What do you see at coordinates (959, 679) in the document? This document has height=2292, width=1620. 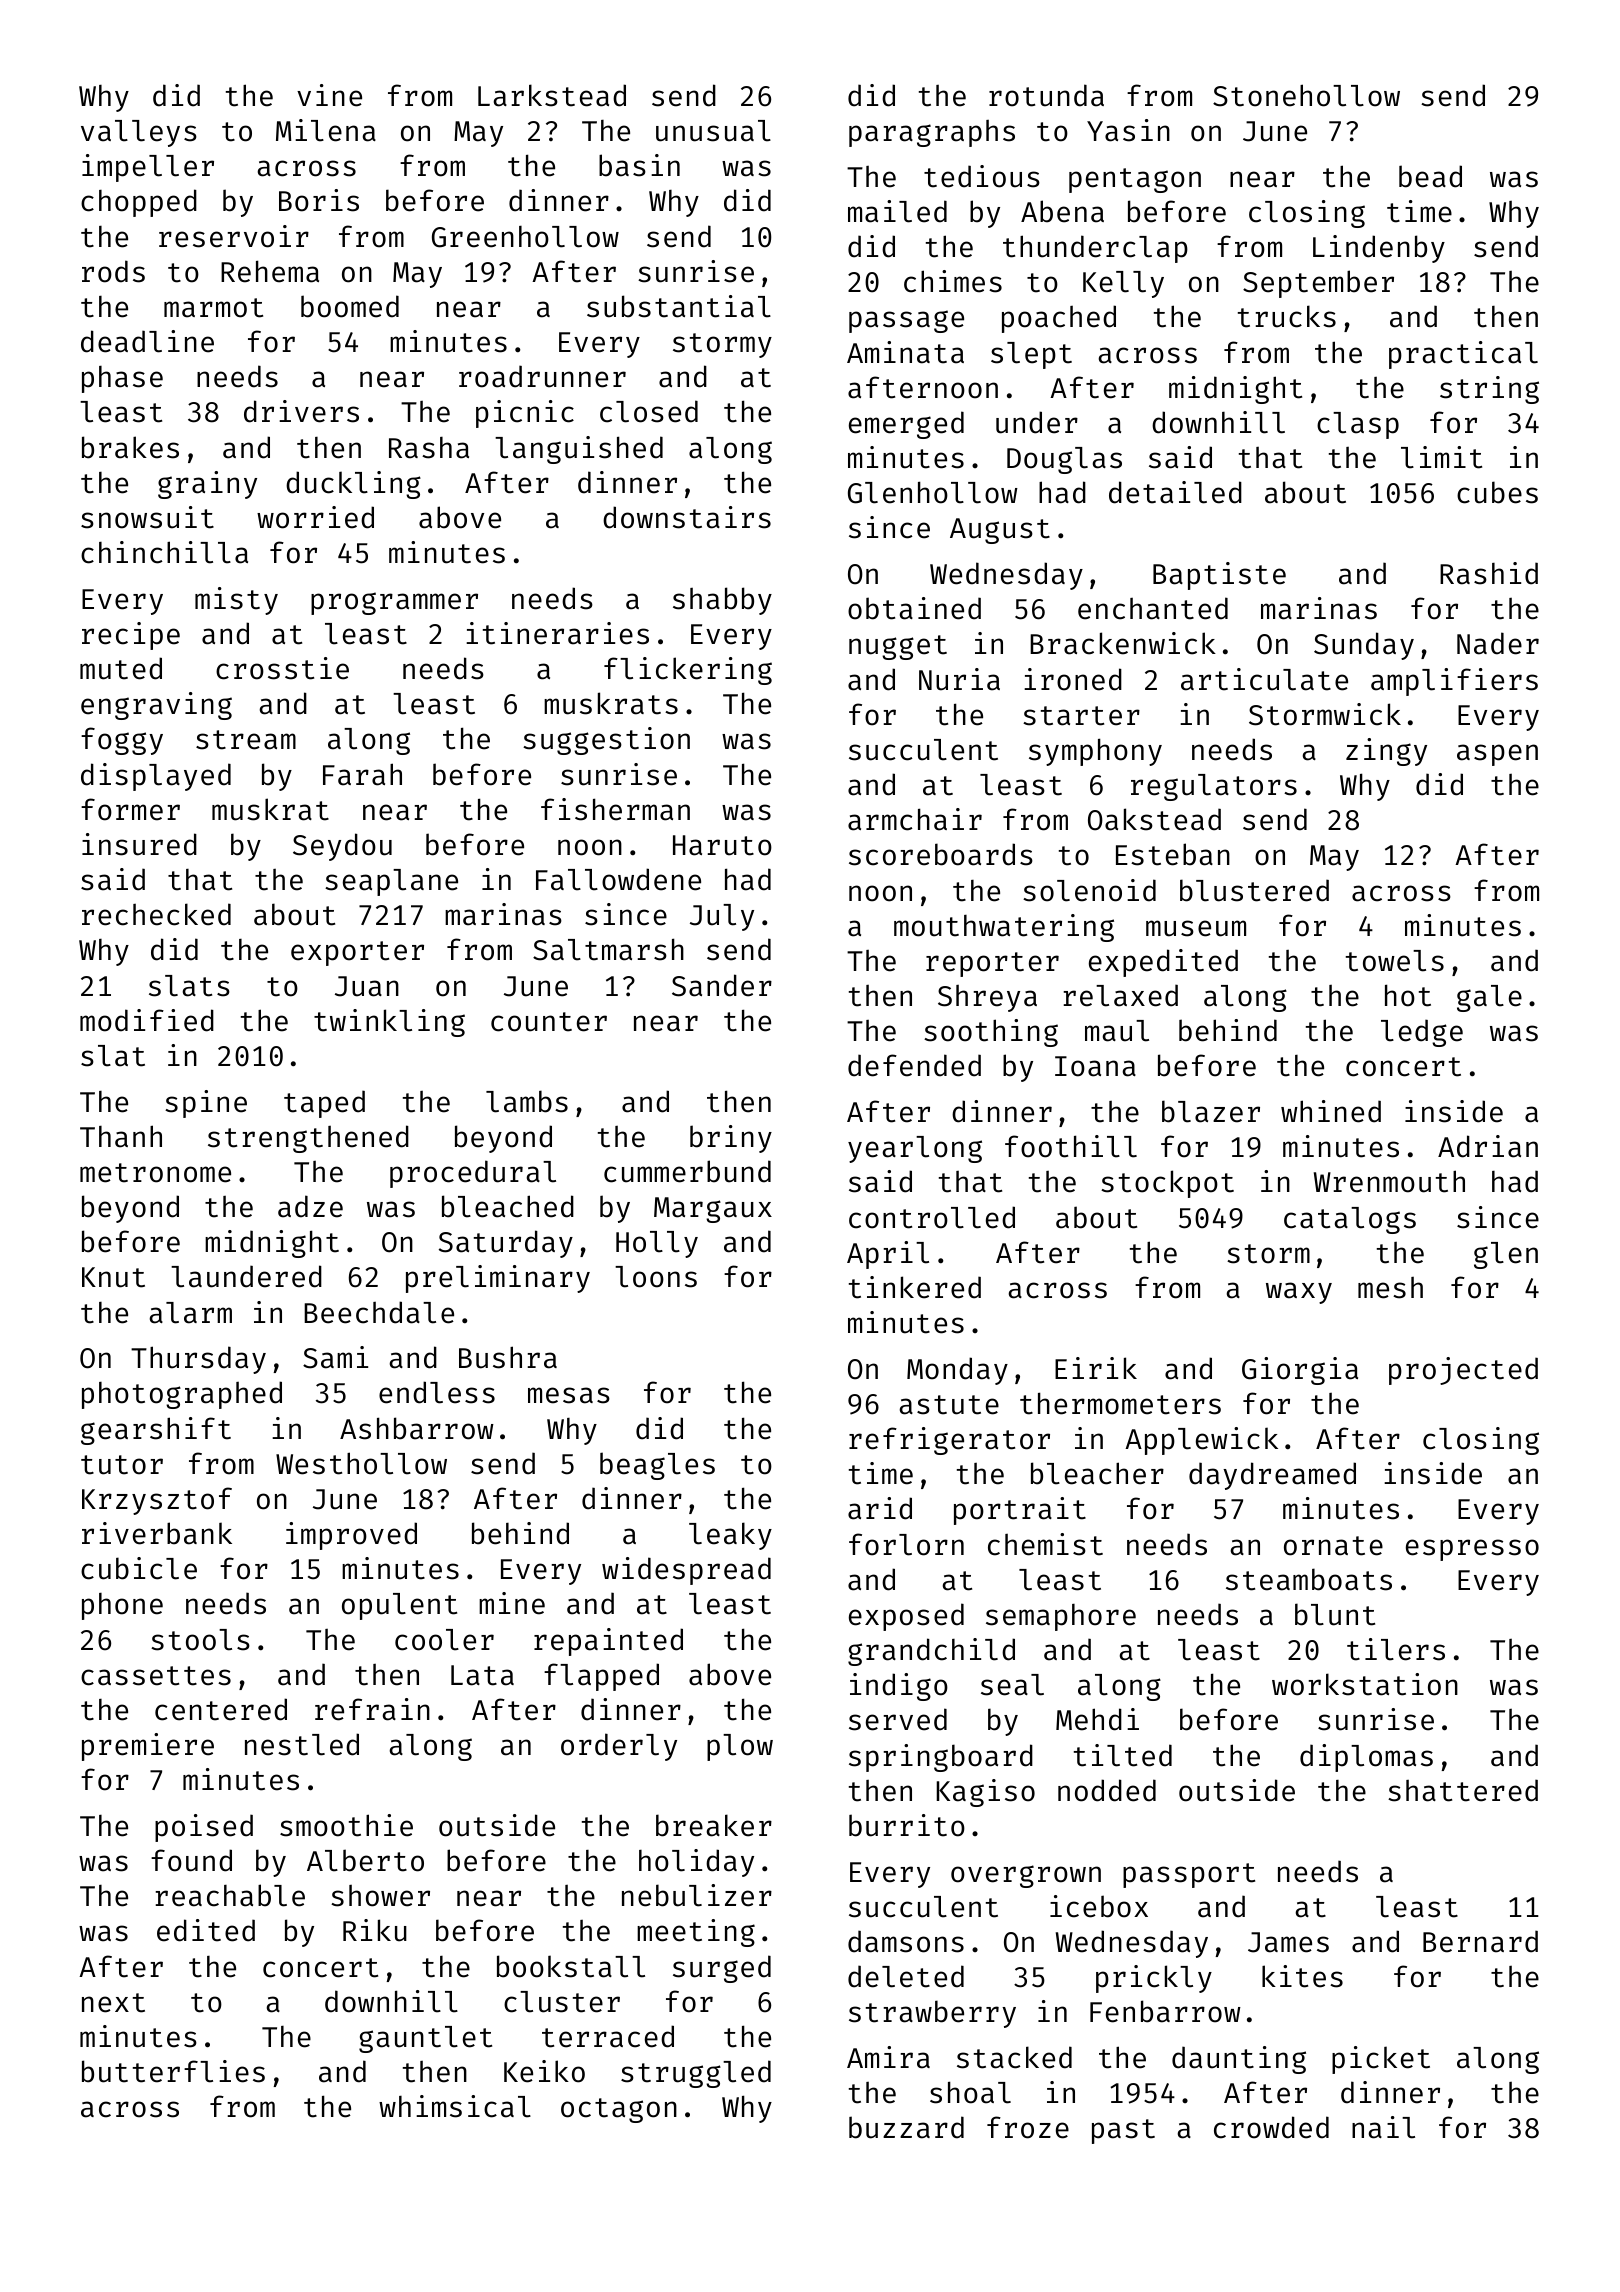 I see `Nuria` at bounding box center [959, 679].
